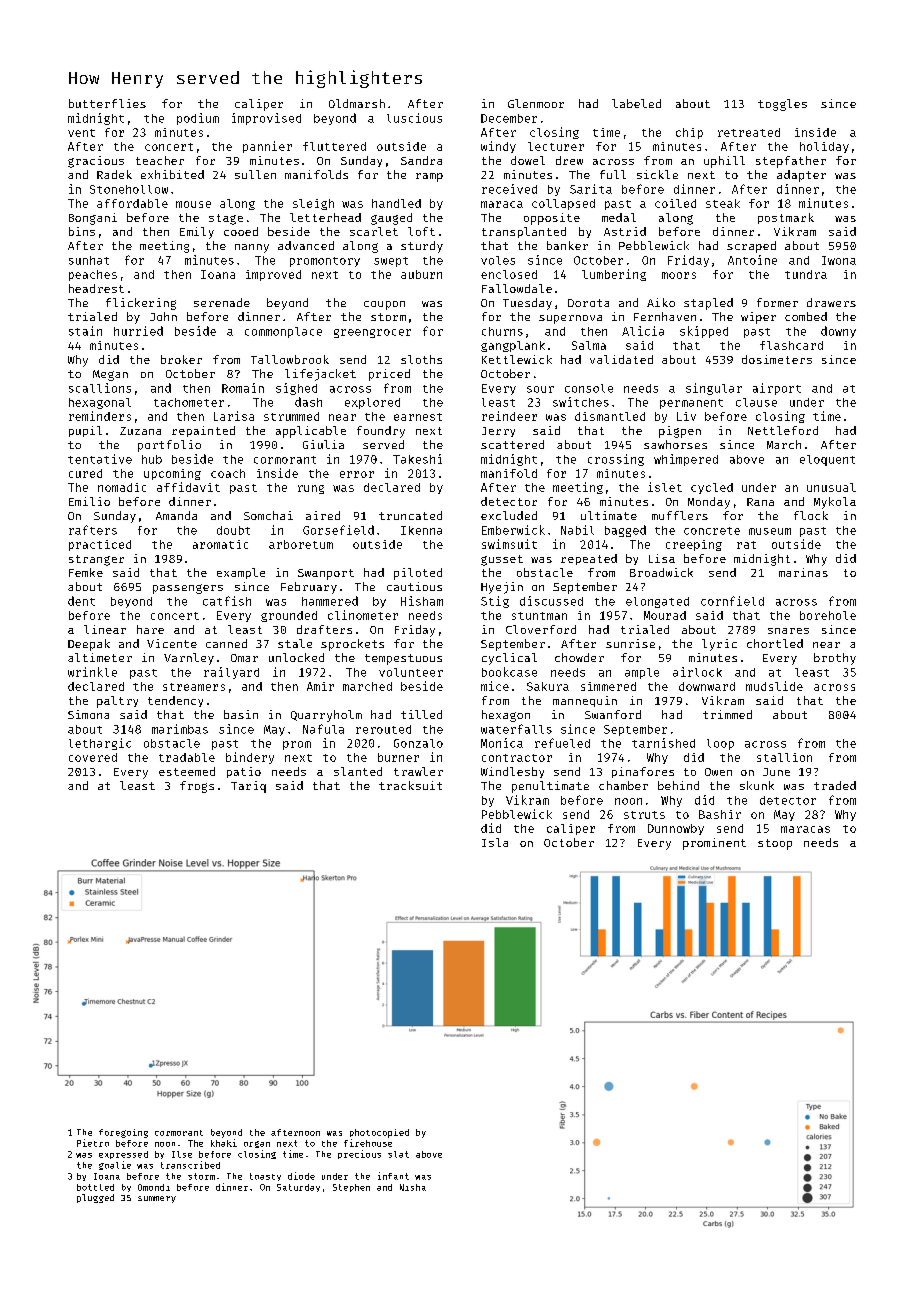 This image has width=924, height=1308. Describe the element at coordinates (181, 359) in the image. I see `broker` at that location.
